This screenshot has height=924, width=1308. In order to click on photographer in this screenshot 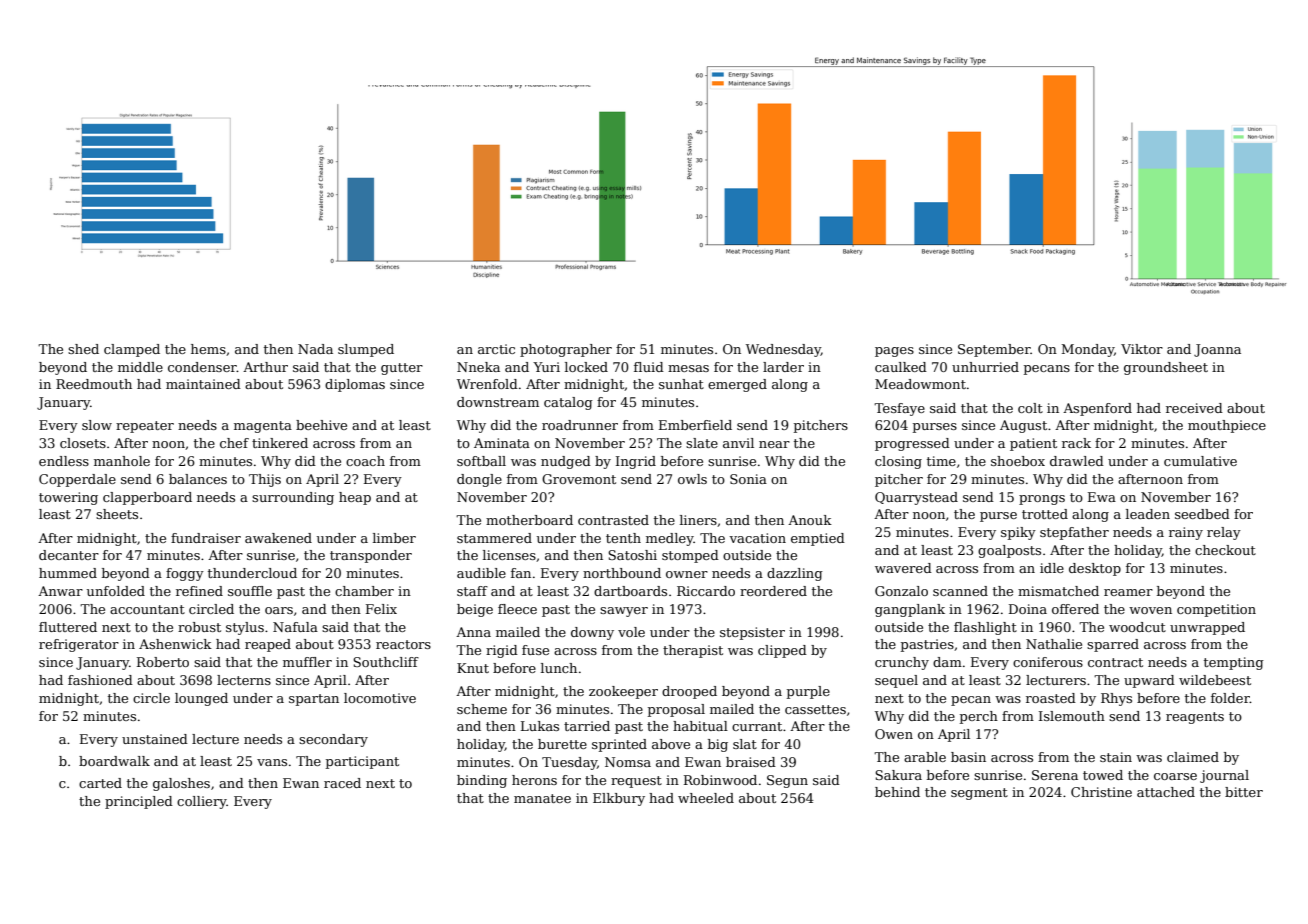, I will do `click(566, 350)`.
